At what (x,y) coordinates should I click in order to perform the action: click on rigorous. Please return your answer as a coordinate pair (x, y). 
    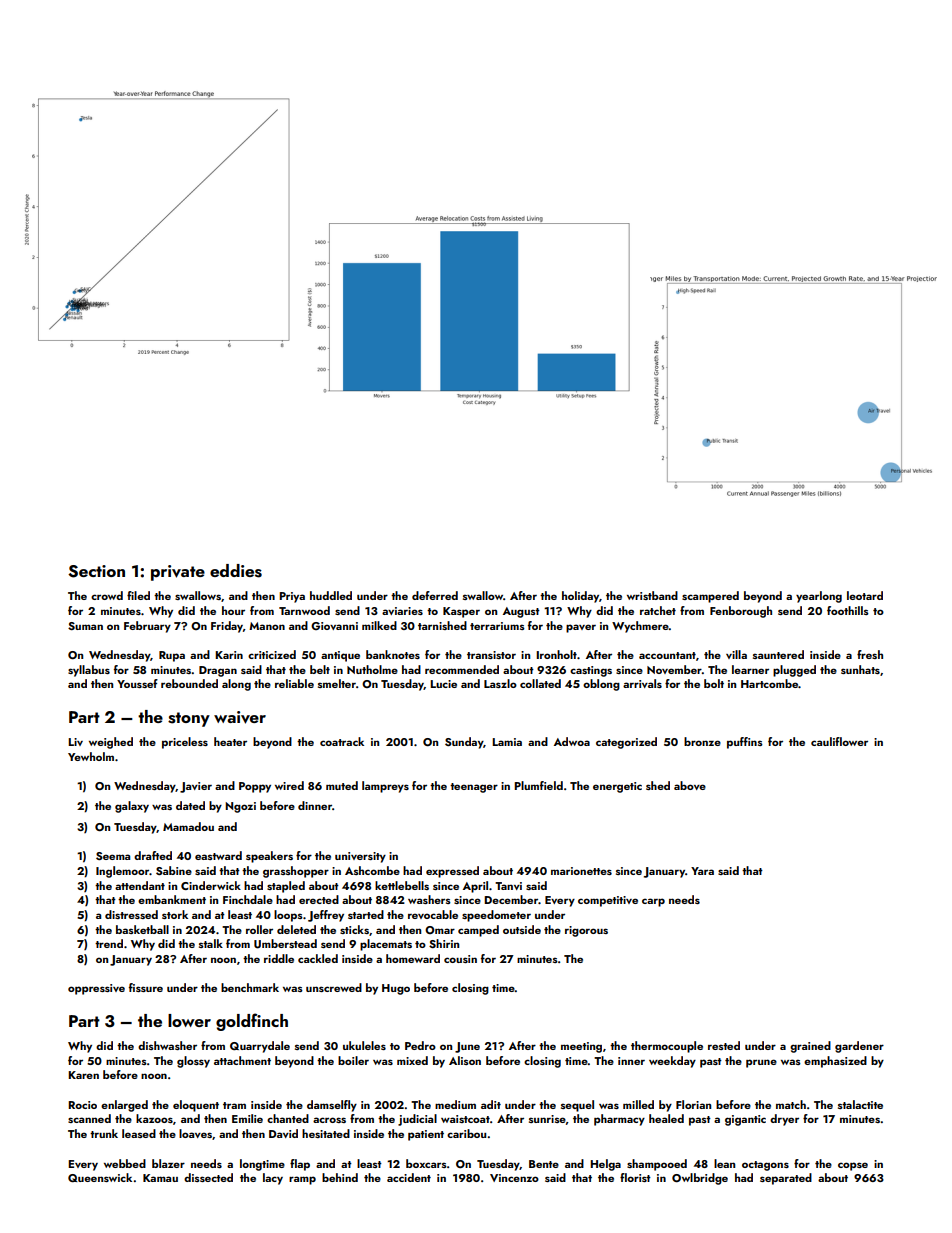
    Looking at the image, I should click on (586, 931).
